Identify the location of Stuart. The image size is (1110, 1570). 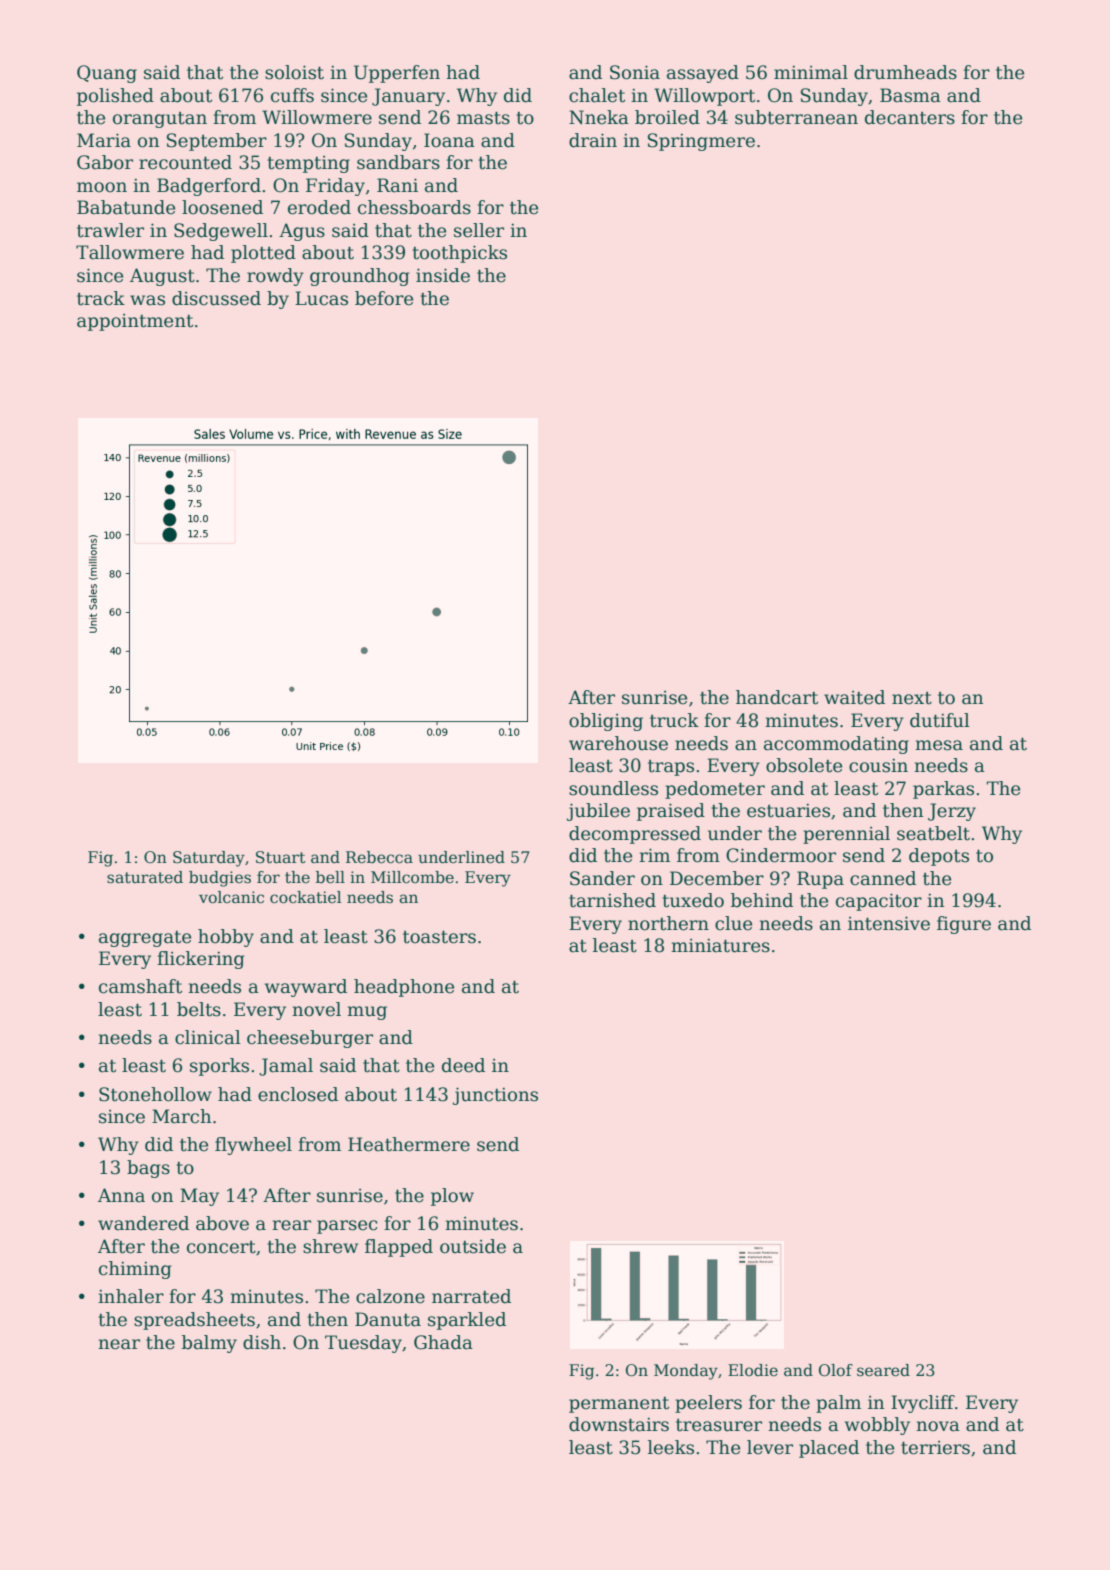
(281, 857).
